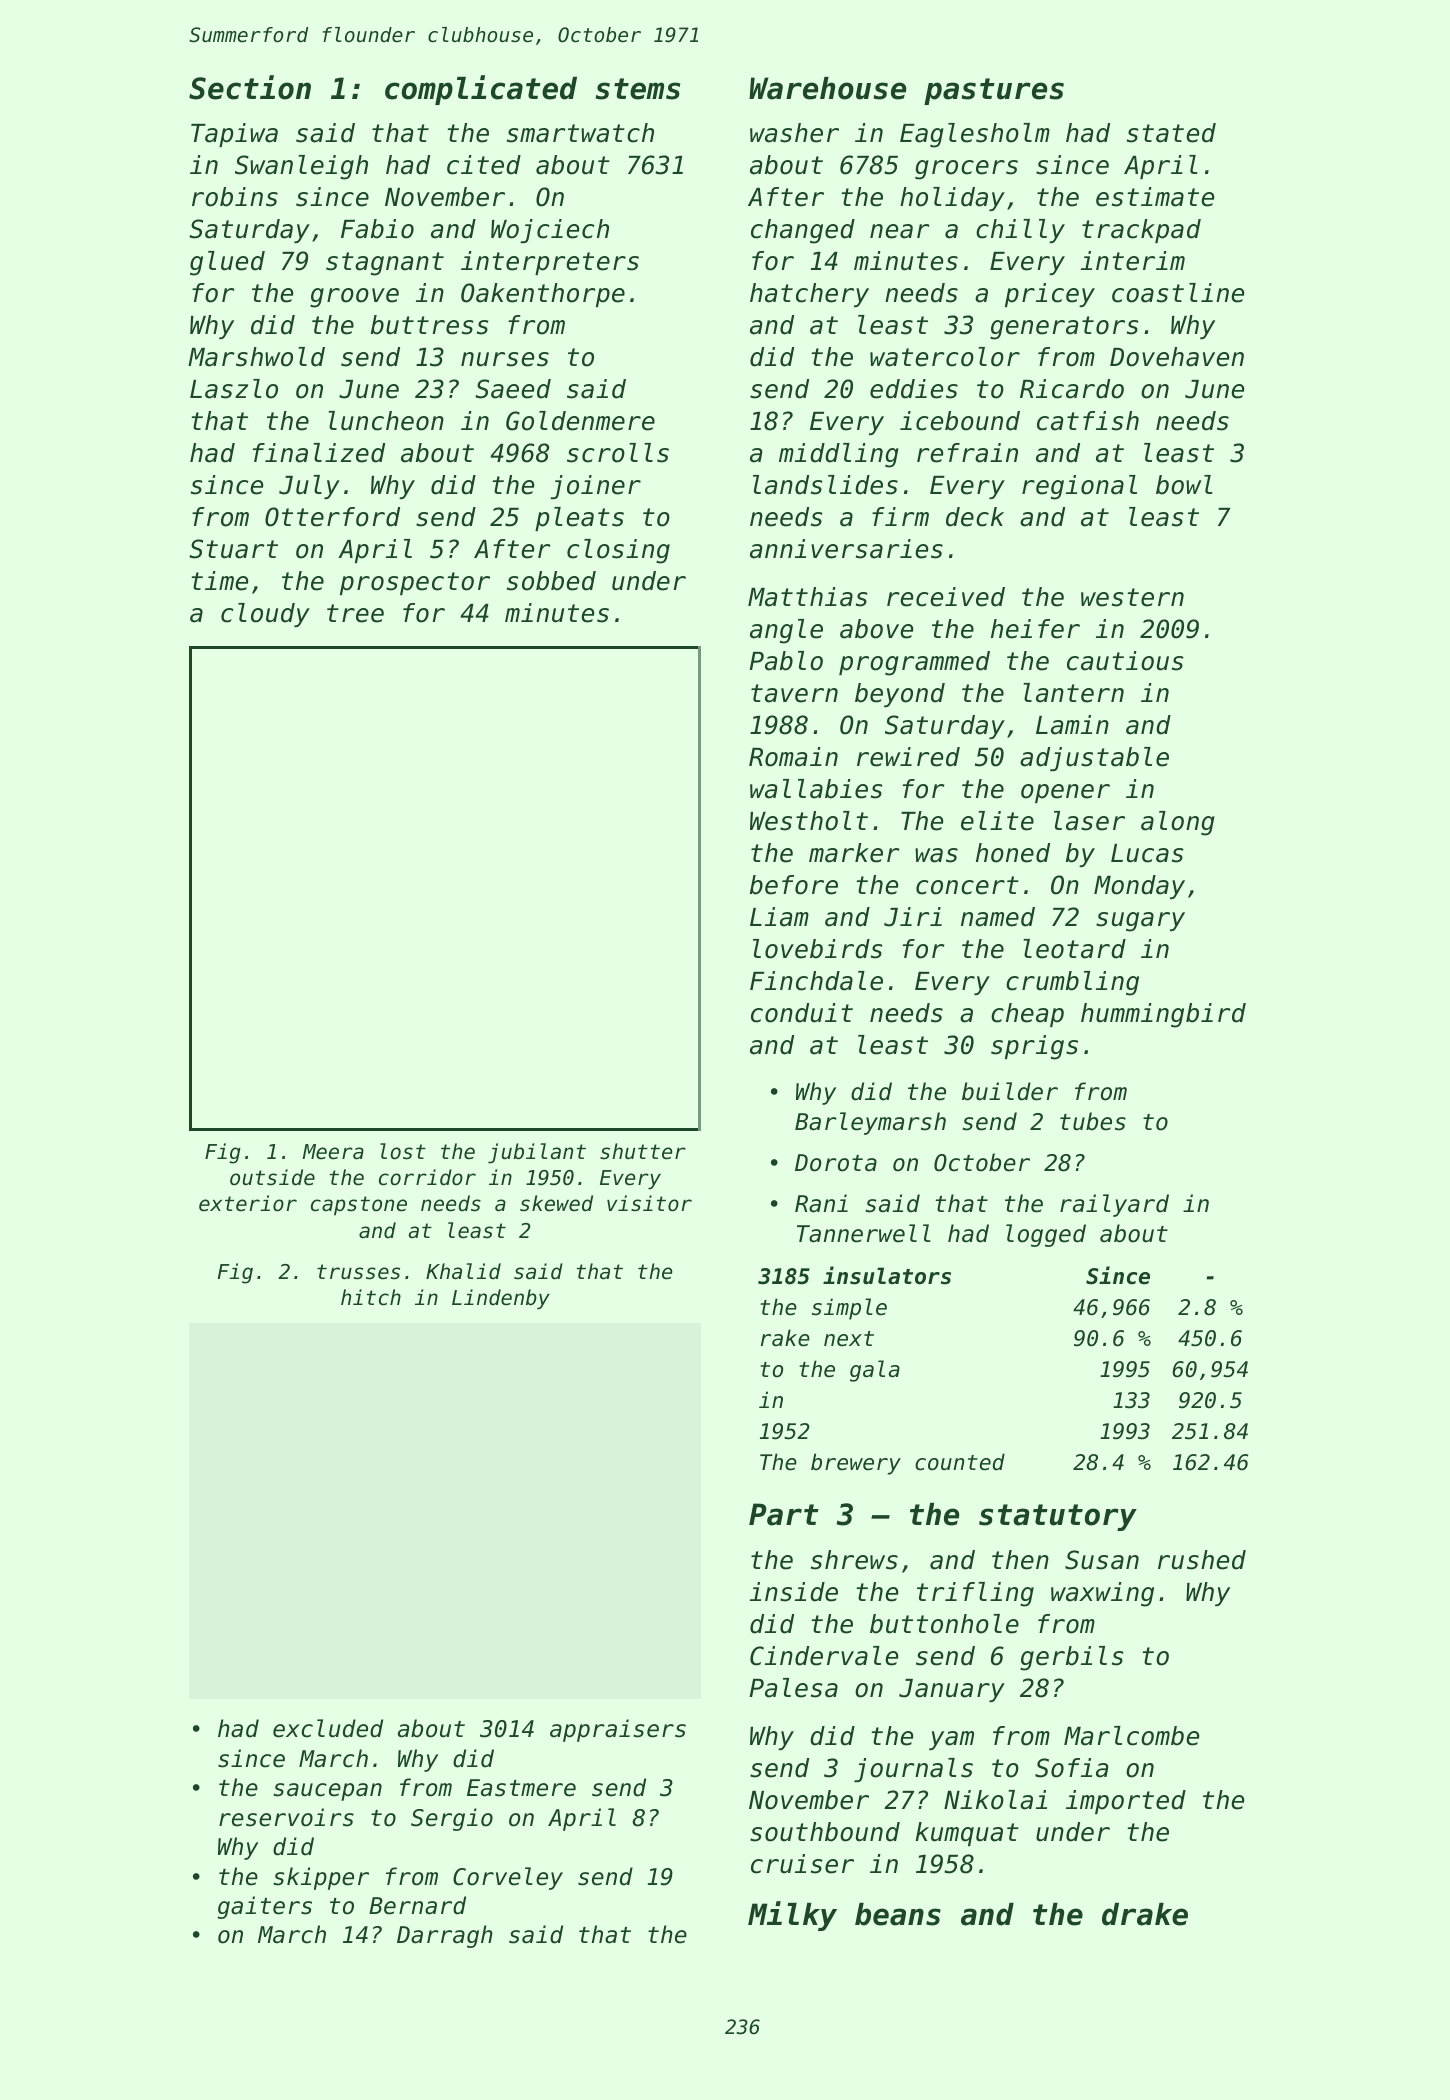 This page has width=1450, height=2100. What do you see at coordinates (914, 389) in the page?
I see `eddies` at bounding box center [914, 389].
